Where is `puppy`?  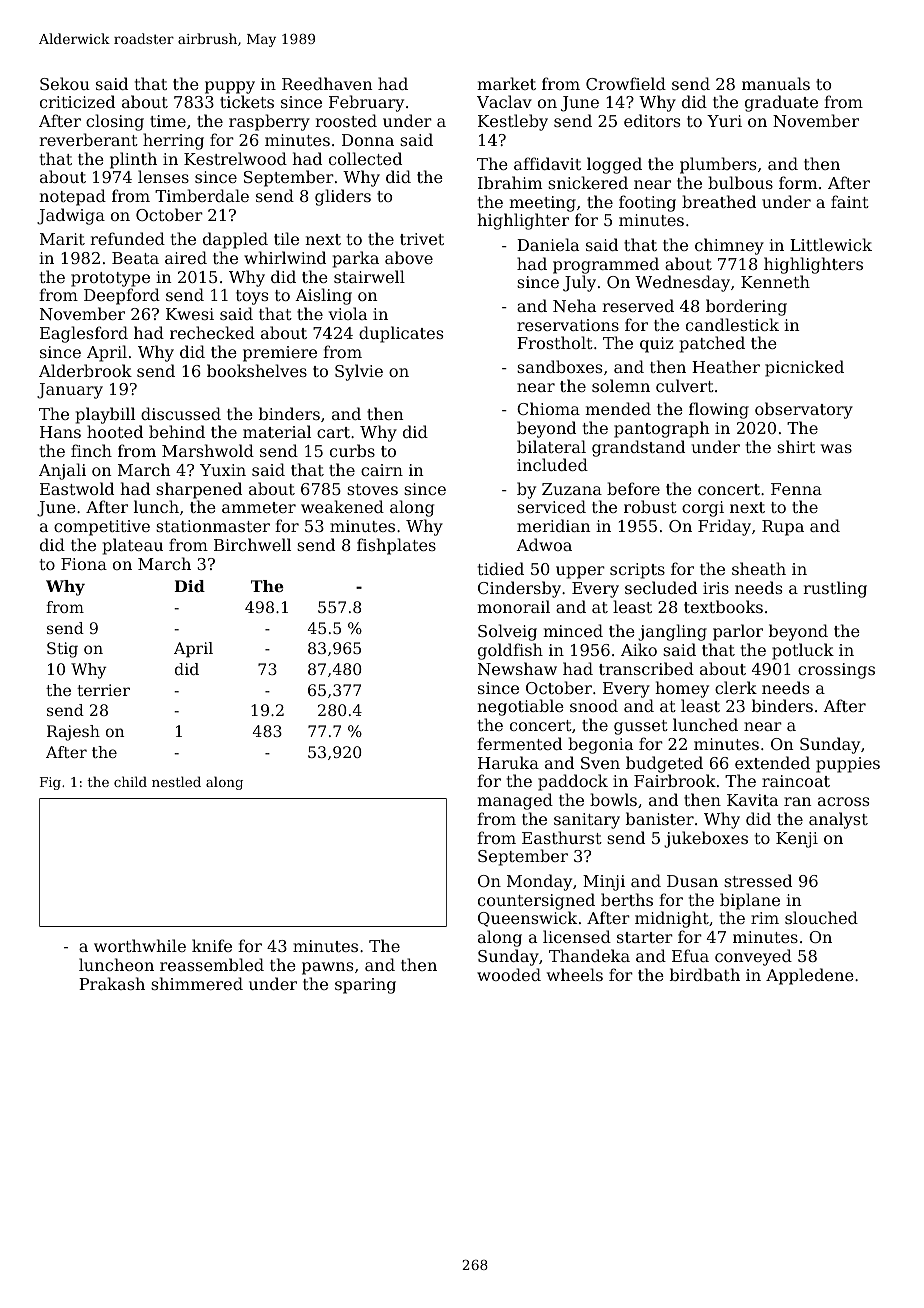 puppy is located at coordinates (230, 87).
